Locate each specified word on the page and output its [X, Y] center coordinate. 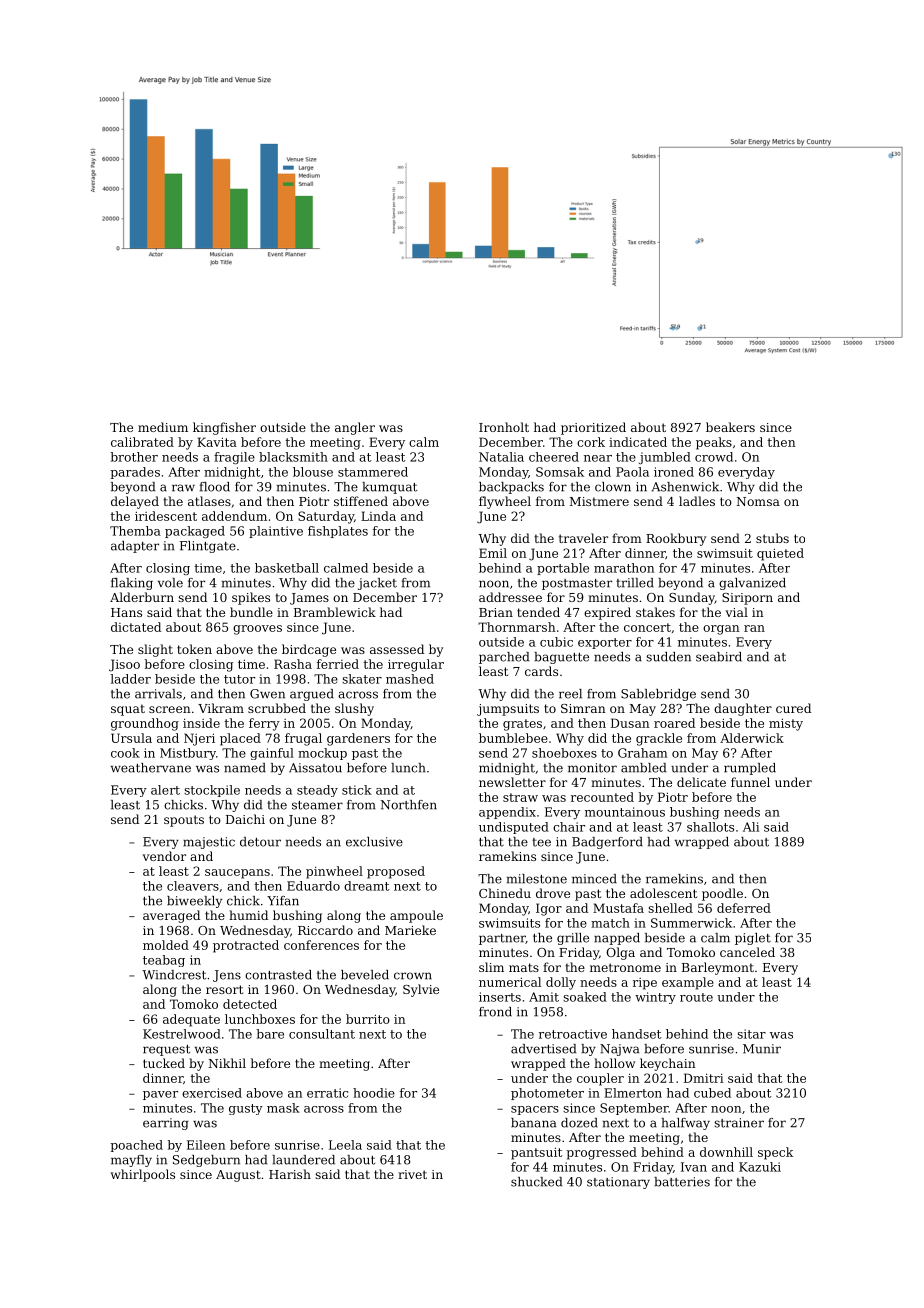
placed [240, 739]
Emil [493, 553]
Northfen [408, 805]
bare [270, 1034]
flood [215, 487]
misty [786, 724]
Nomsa [758, 501]
